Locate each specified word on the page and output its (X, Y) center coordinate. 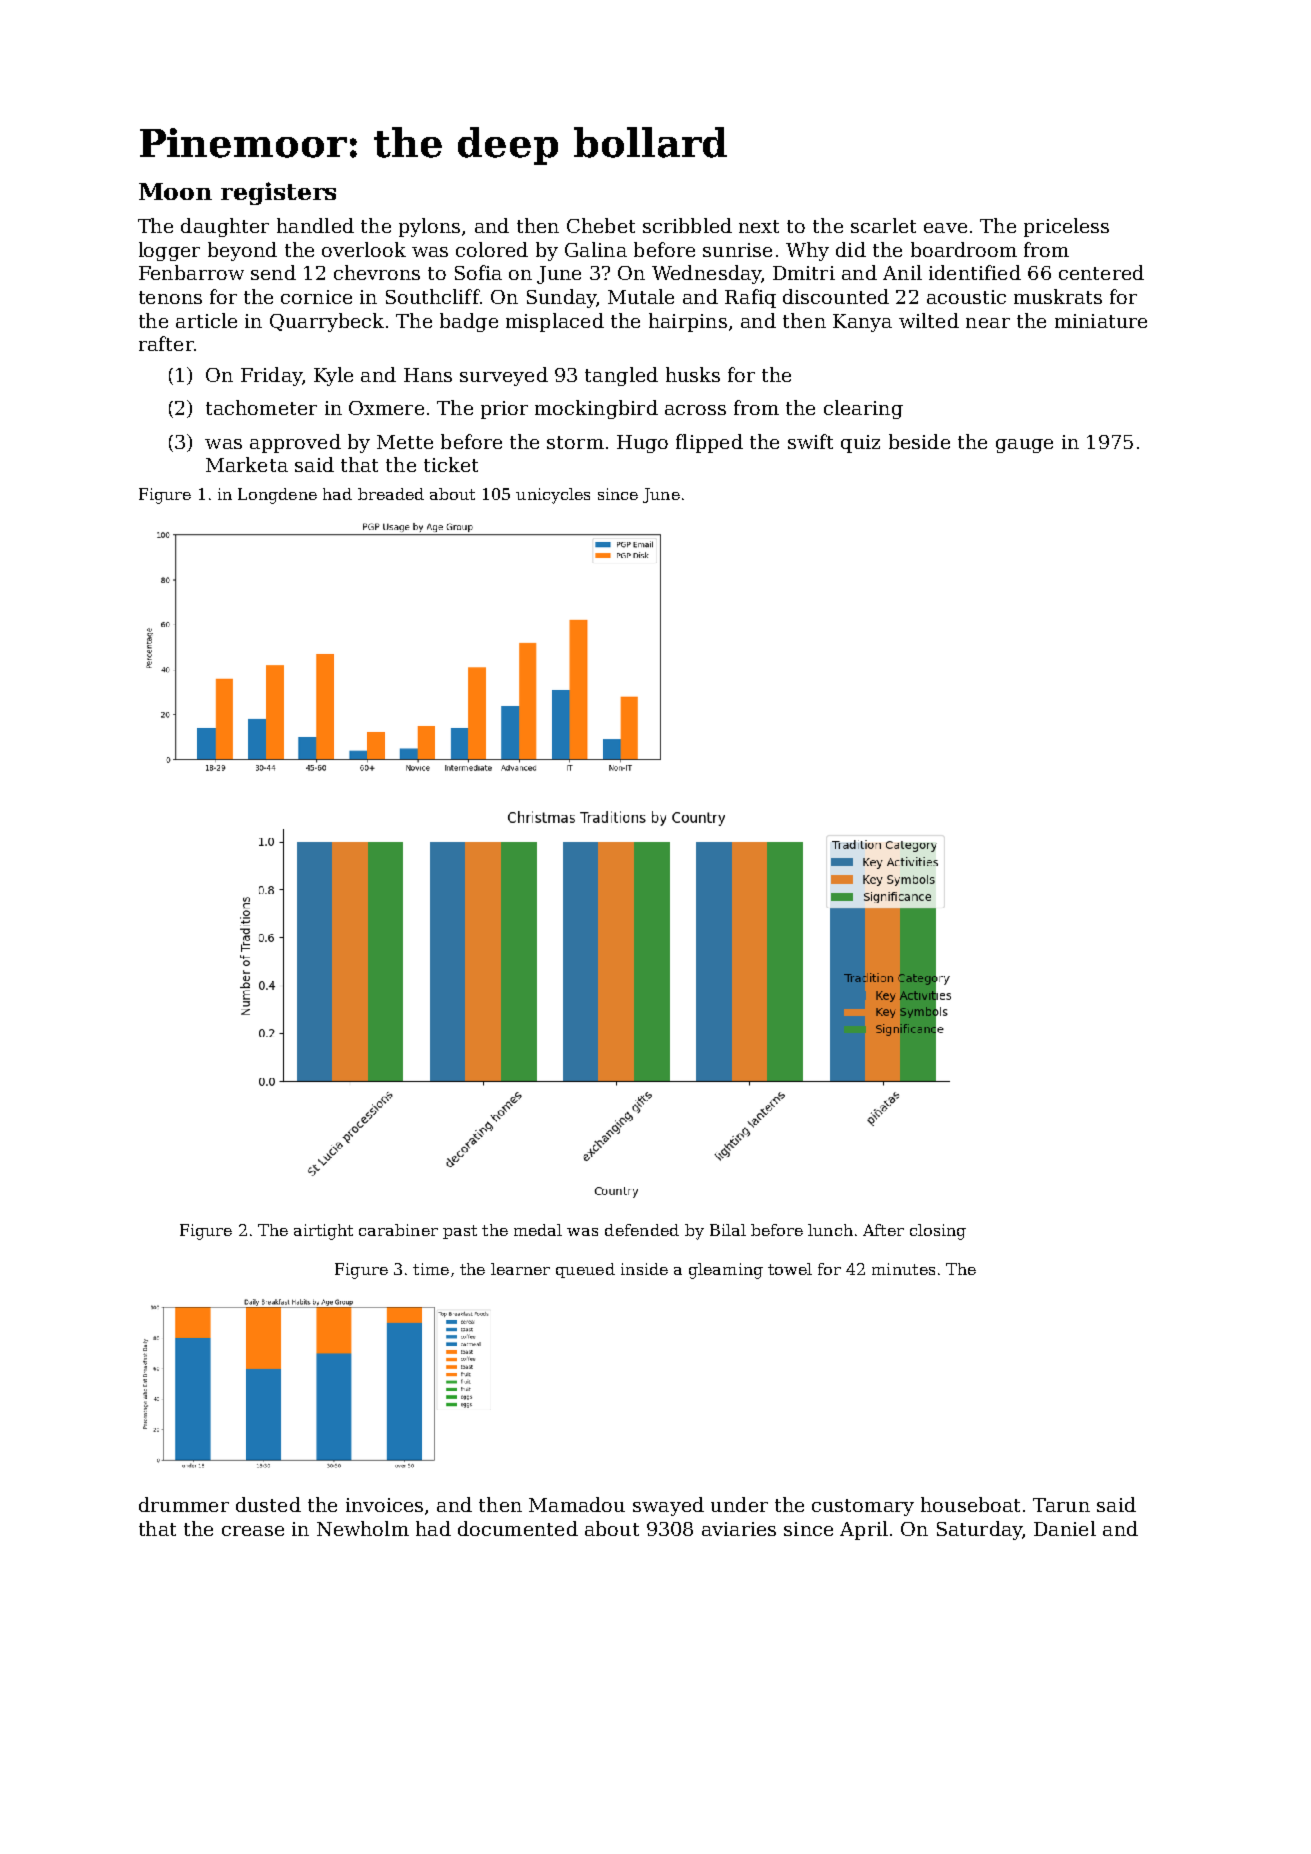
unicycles (553, 496)
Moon (175, 191)
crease (253, 1531)
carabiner (398, 1230)
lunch (830, 1230)
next (759, 226)
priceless (1066, 227)
